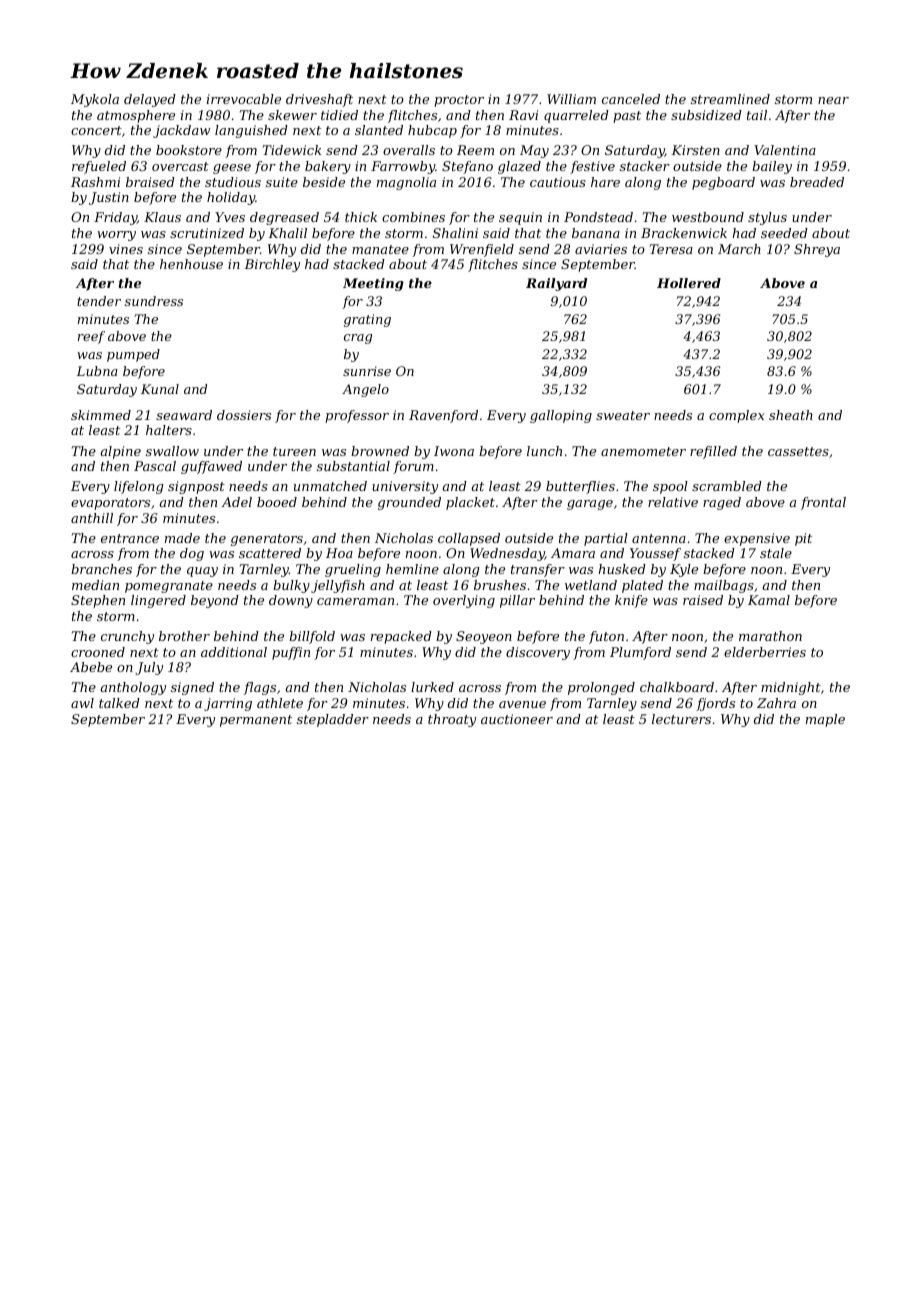 Image resolution: width=924 pixels, height=1308 pixels. I want to click on collapsed, so click(469, 539).
